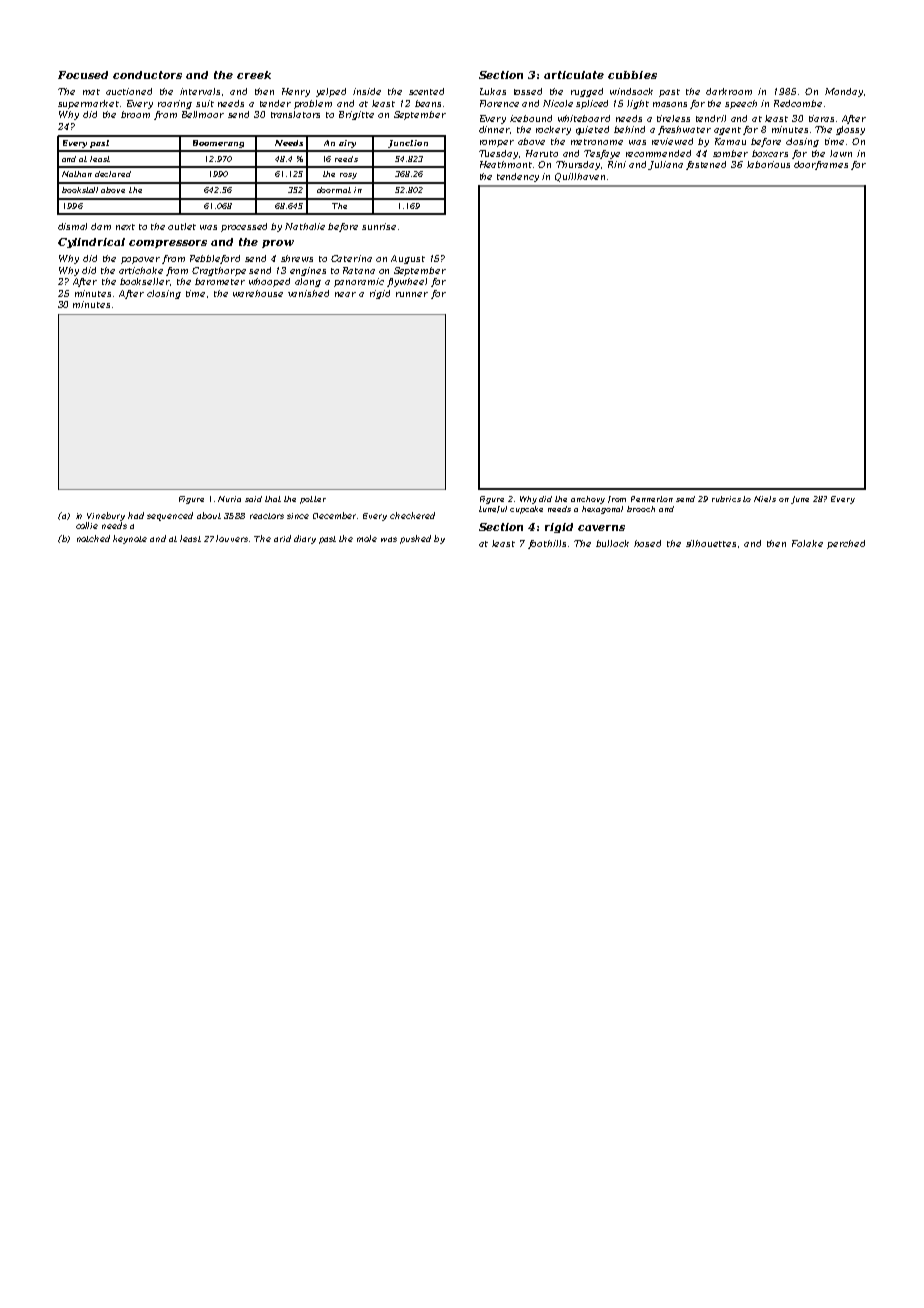 The image size is (924, 1308). What do you see at coordinates (168, 244) in the image?
I see `compressors` at bounding box center [168, 244].
